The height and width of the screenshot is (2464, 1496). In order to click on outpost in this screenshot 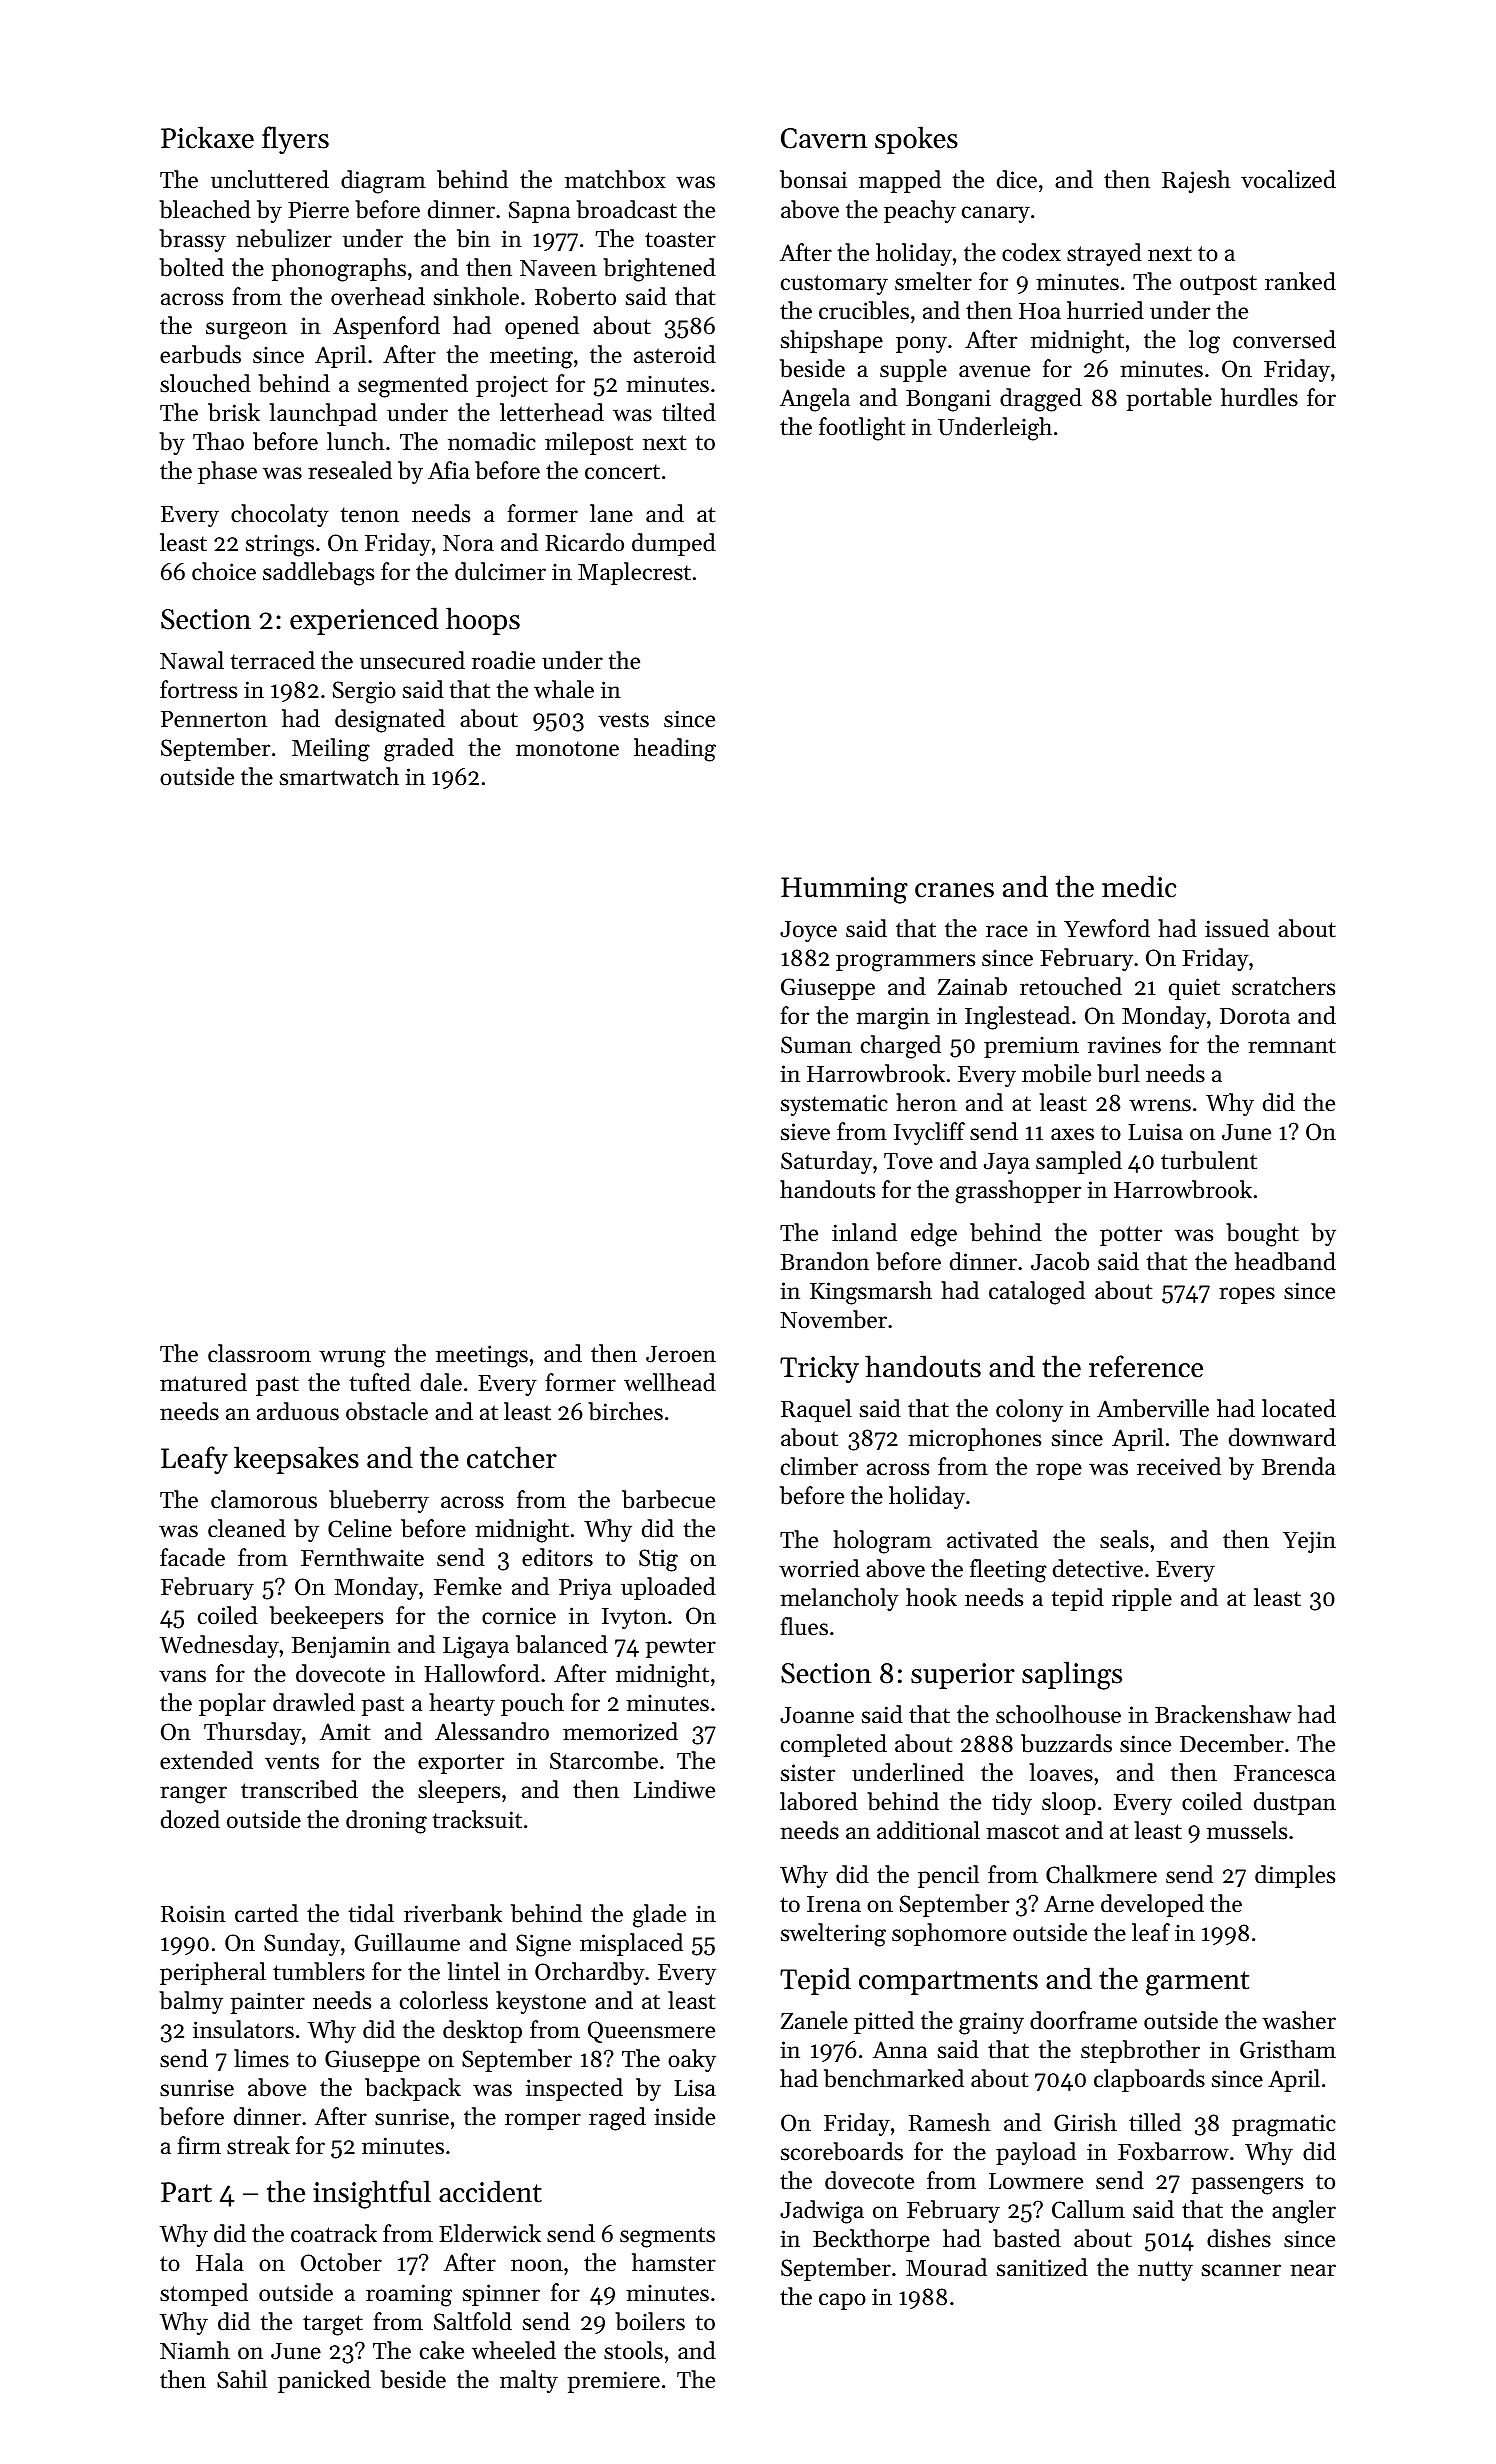, I will do `click(1218, 285)`.
